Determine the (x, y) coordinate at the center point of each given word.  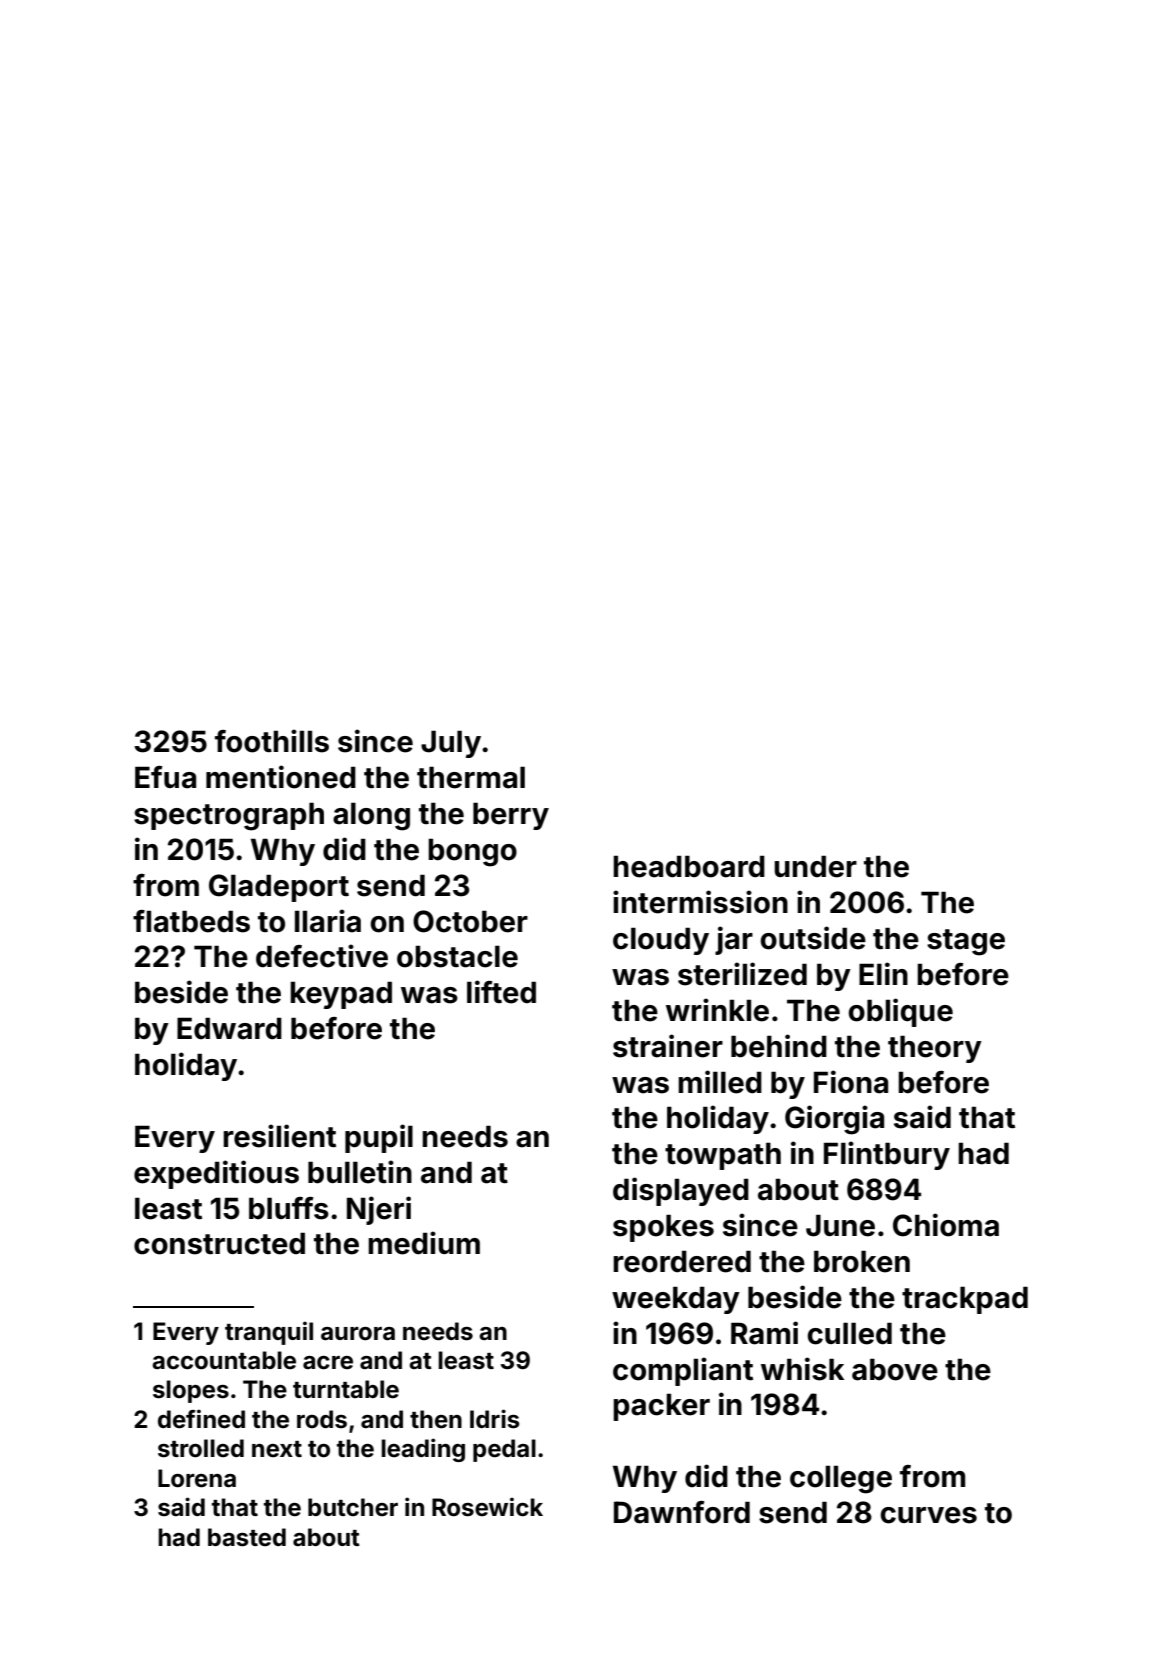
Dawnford (682, 1512)
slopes (191, 1391)
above (895, 1369)
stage (966, 942)
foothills (272, 741)
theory (935, 1049)
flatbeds (191, 921)
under (815, 866)
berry (511, 816)
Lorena (197, 1478)
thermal (471, 777)
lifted (501, 992)
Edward (229, 1028)
